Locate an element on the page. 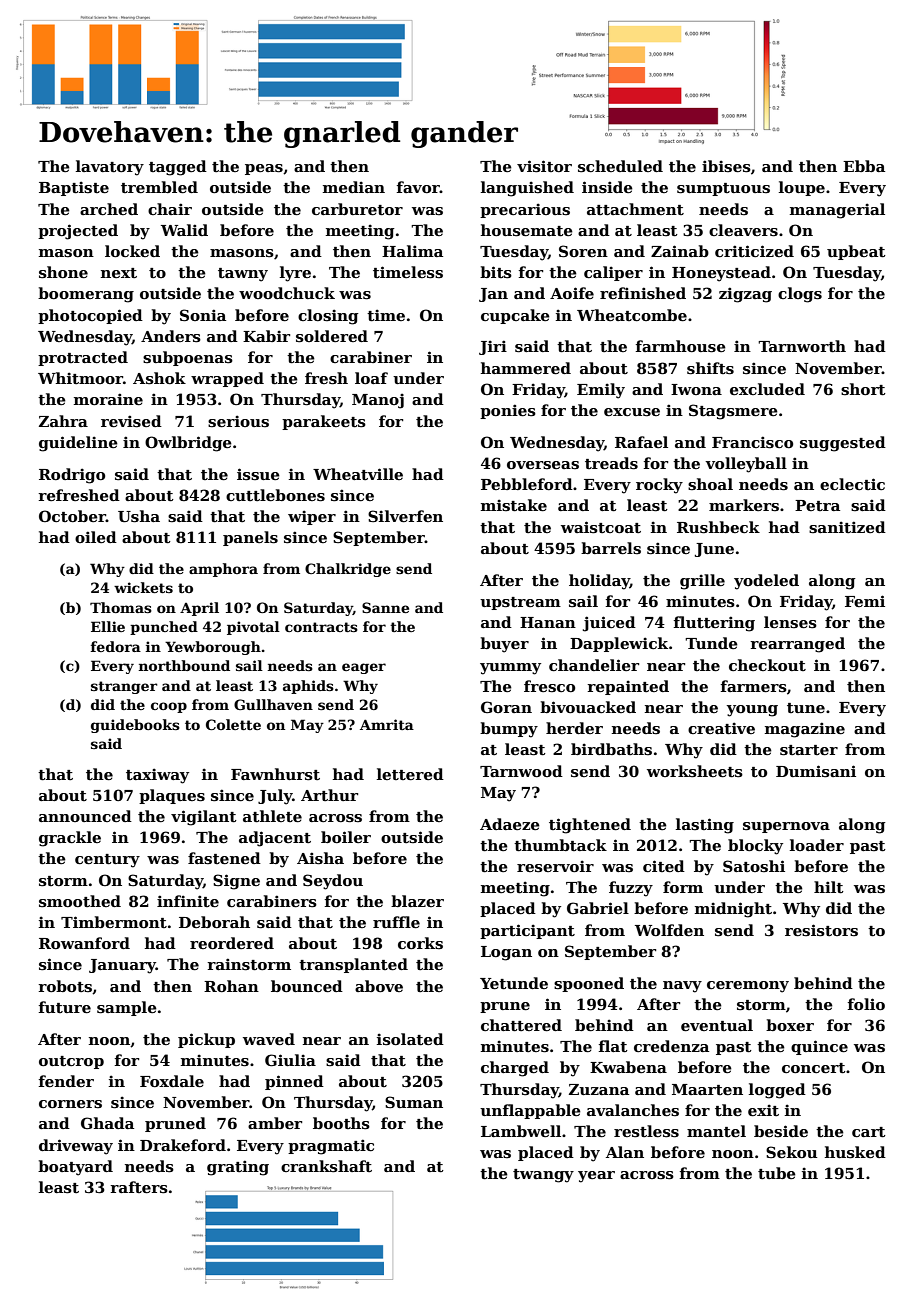 The width and height of the page is (924, 1308). lavatory is located at coordinates (110, 168).
